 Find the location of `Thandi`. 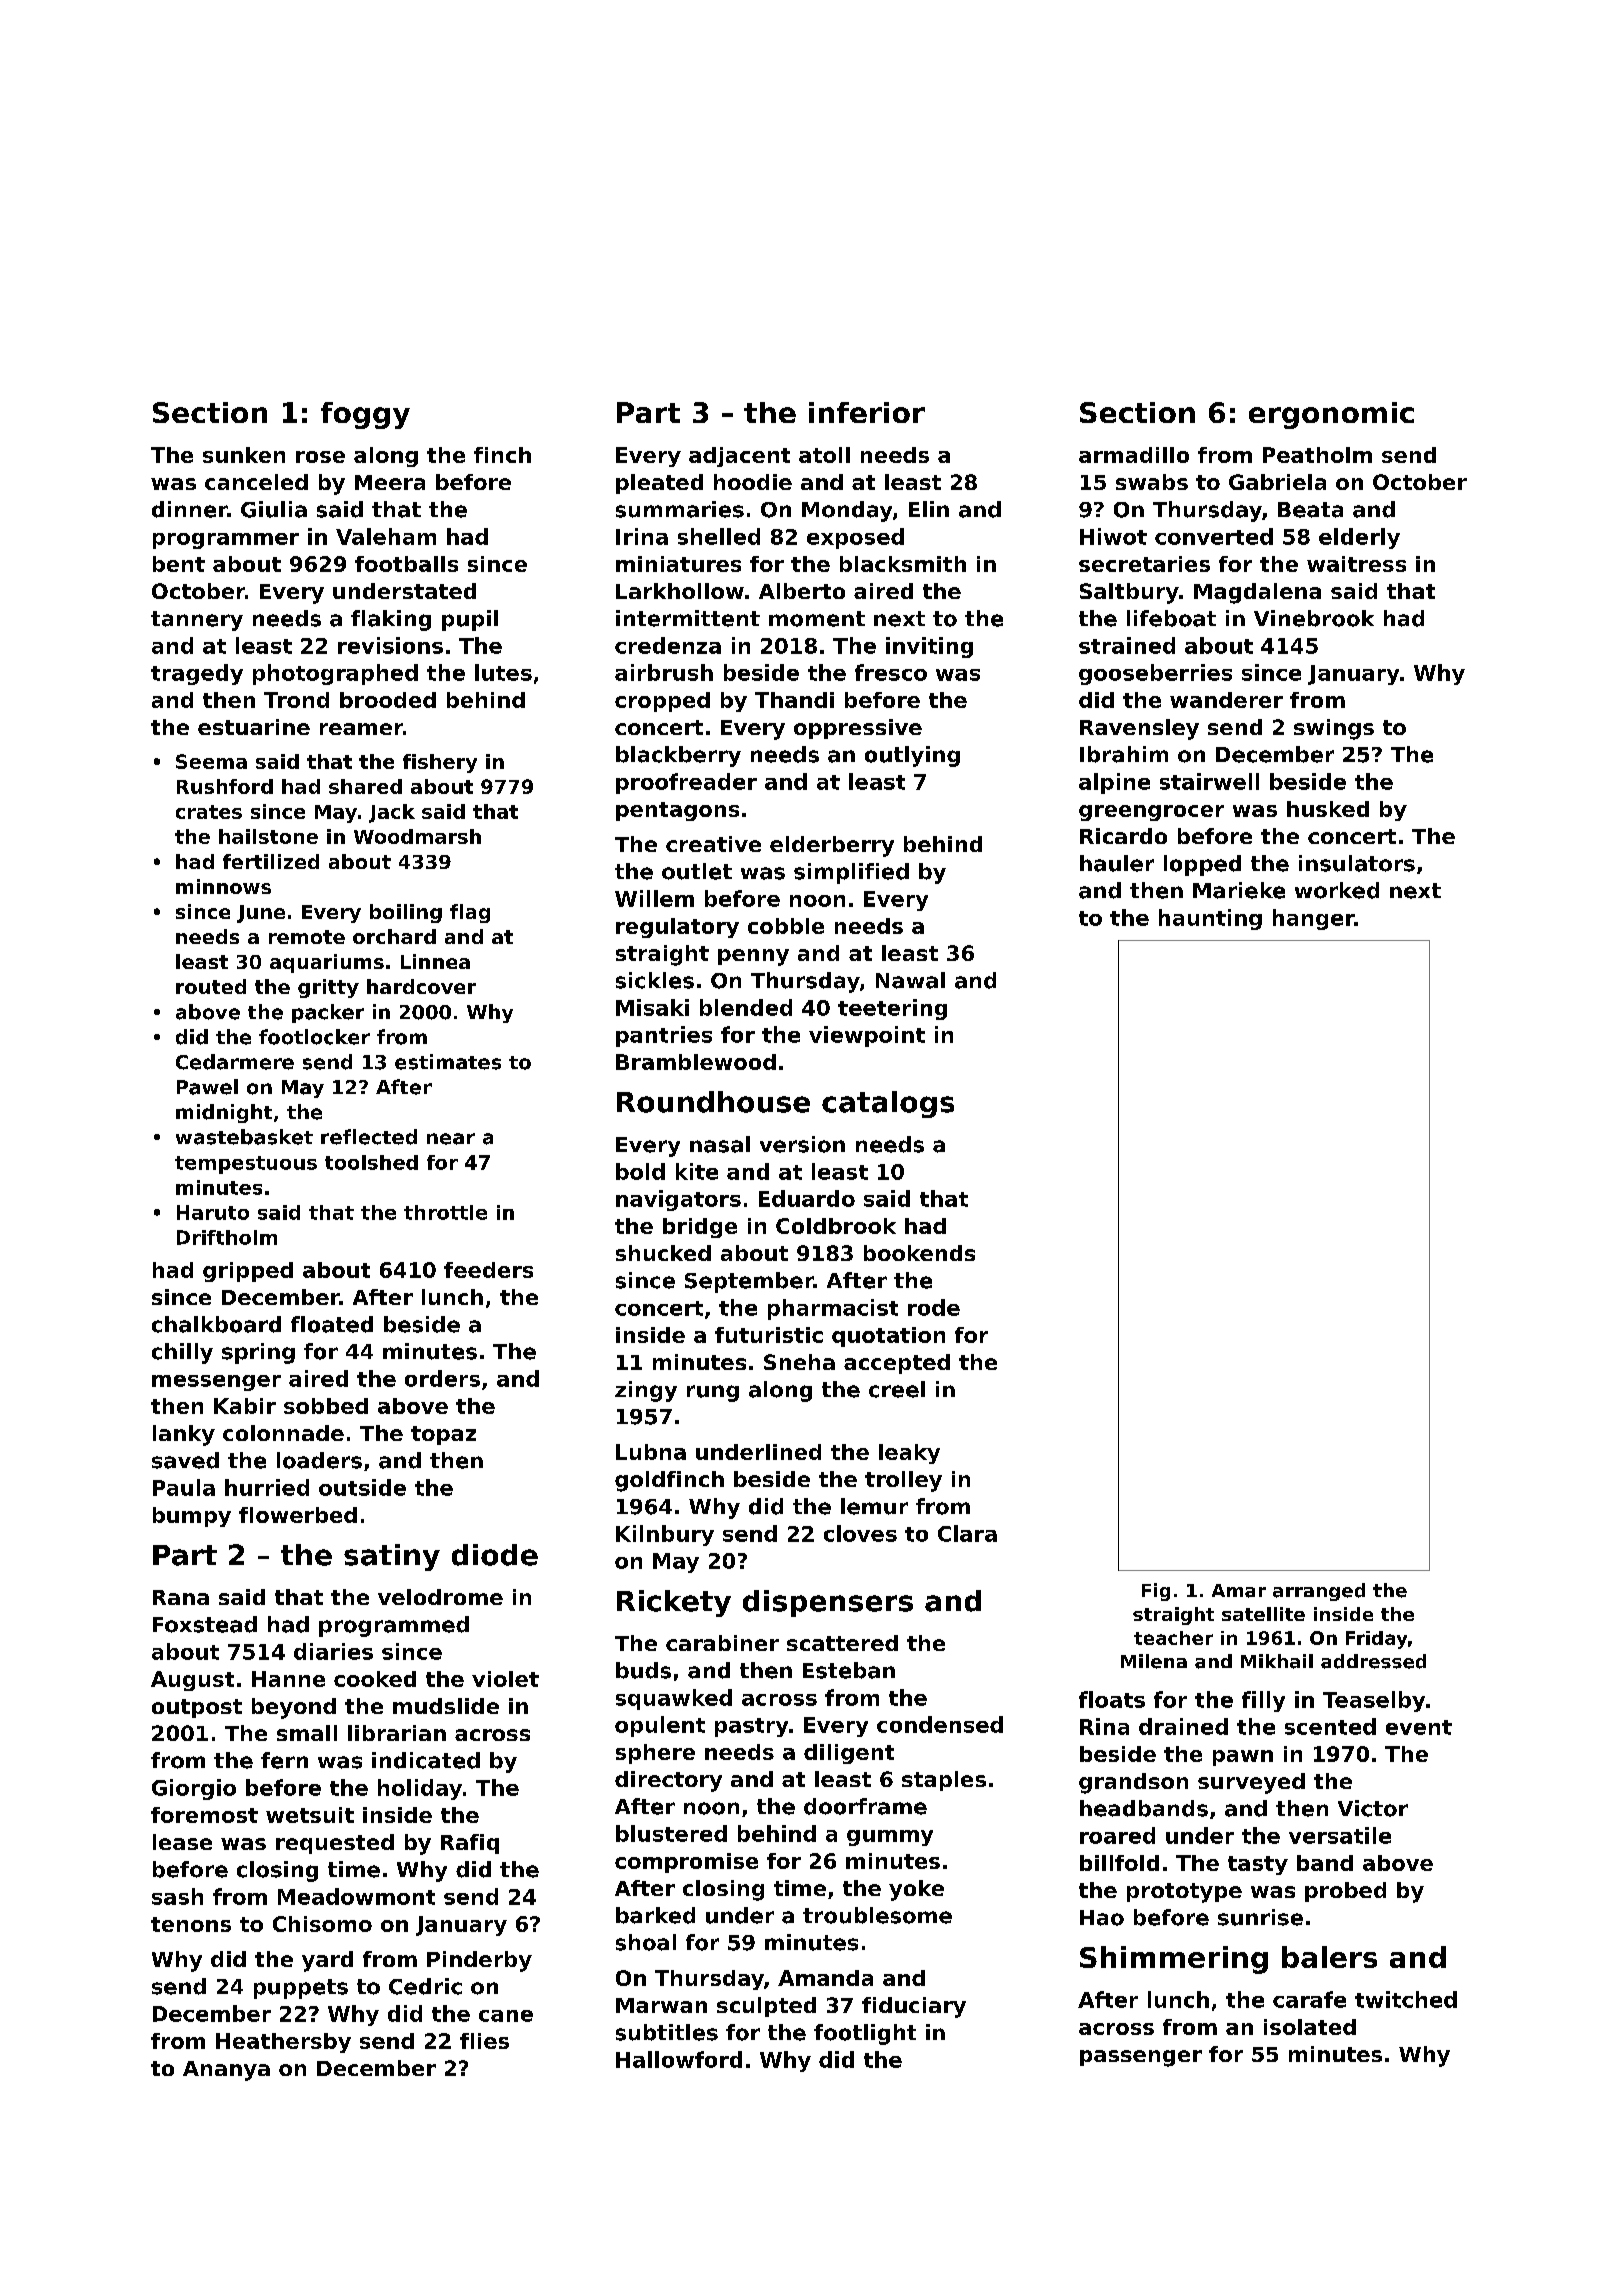

Thandi is located at coordinates (794, 700).
